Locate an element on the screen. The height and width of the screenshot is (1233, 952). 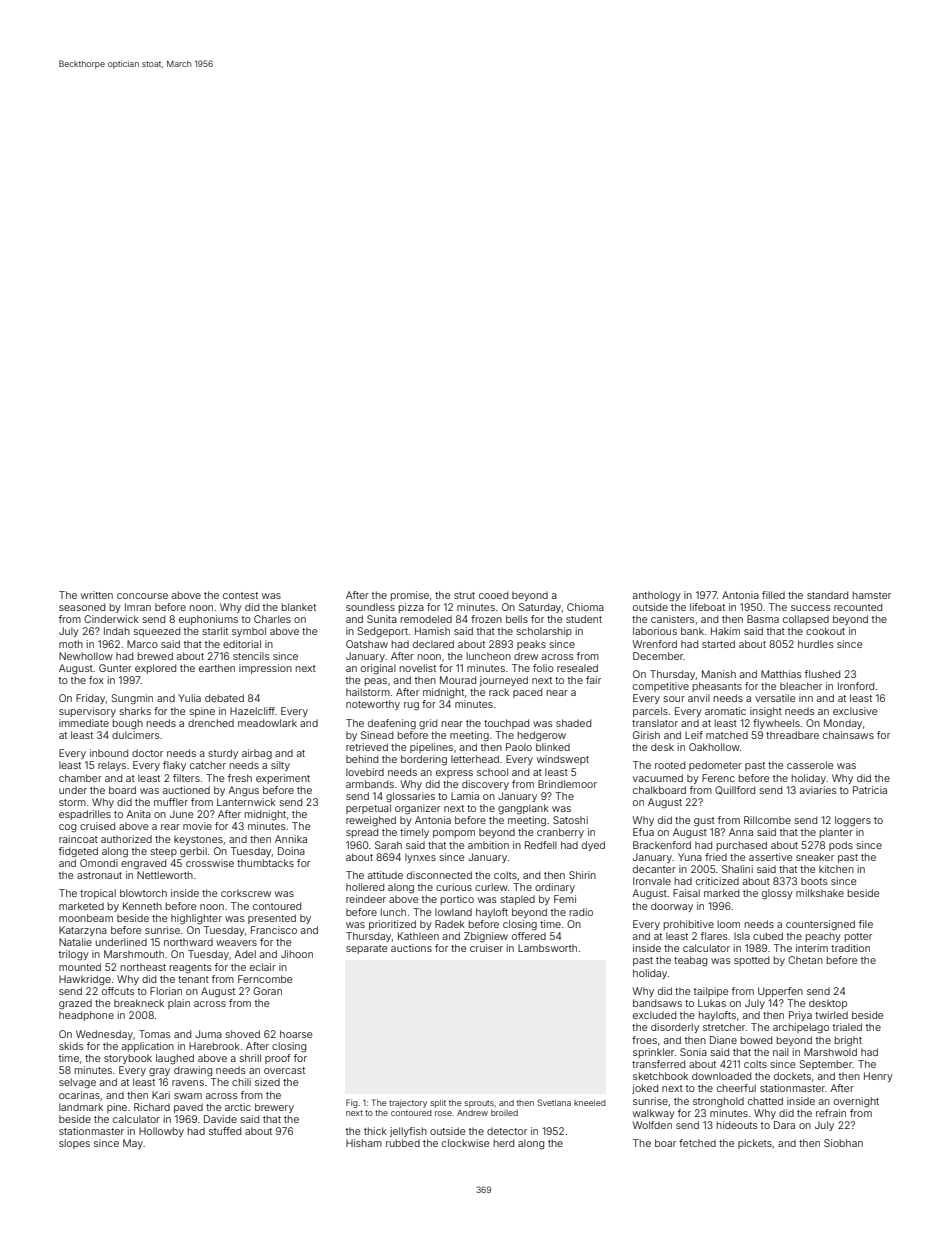
split is located at coordinates (438, 1104).
